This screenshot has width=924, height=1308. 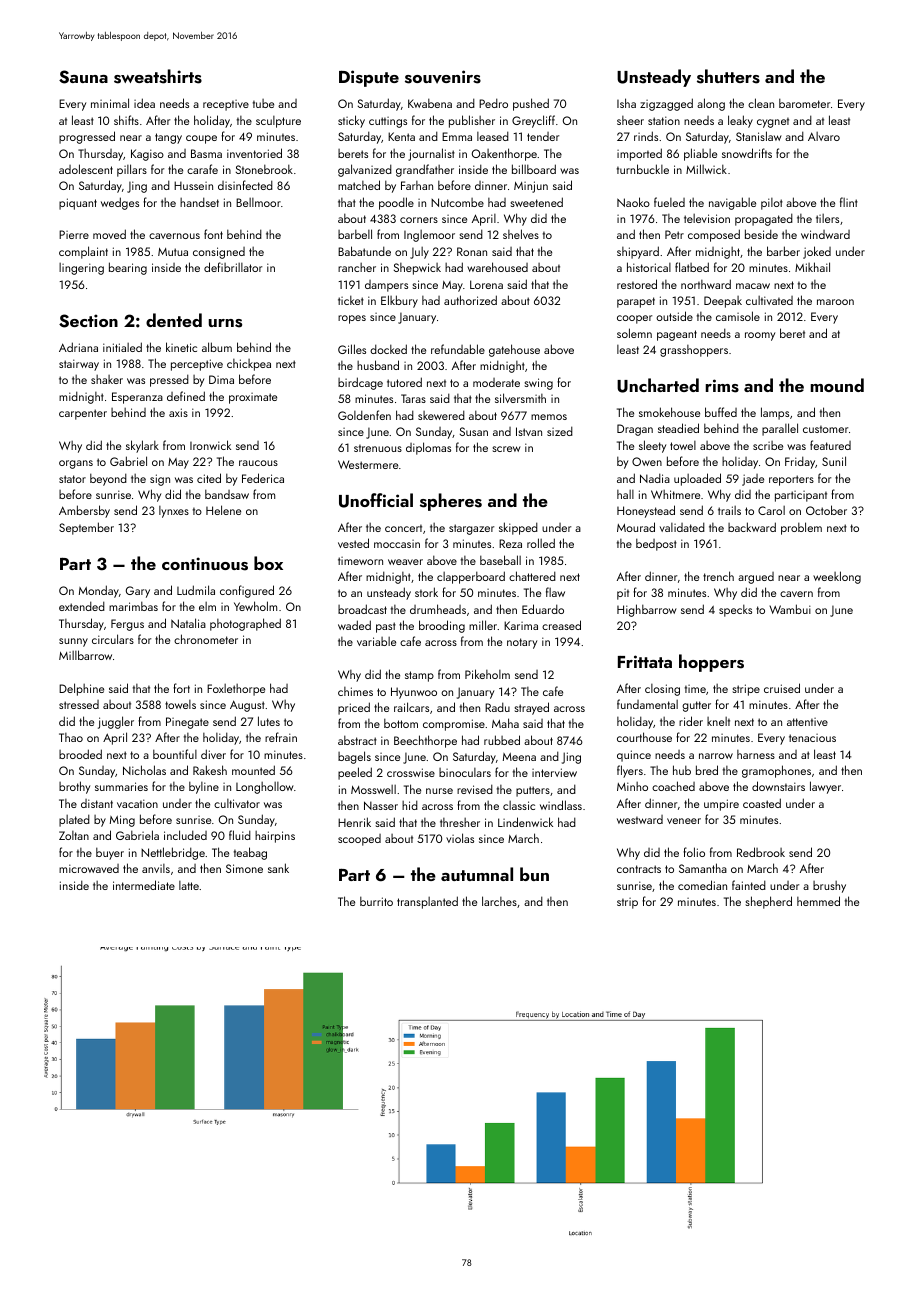 What do you see at coordinates (735, 610) in the screenshot?
I see `specks` at bounding box center [735, 610].
